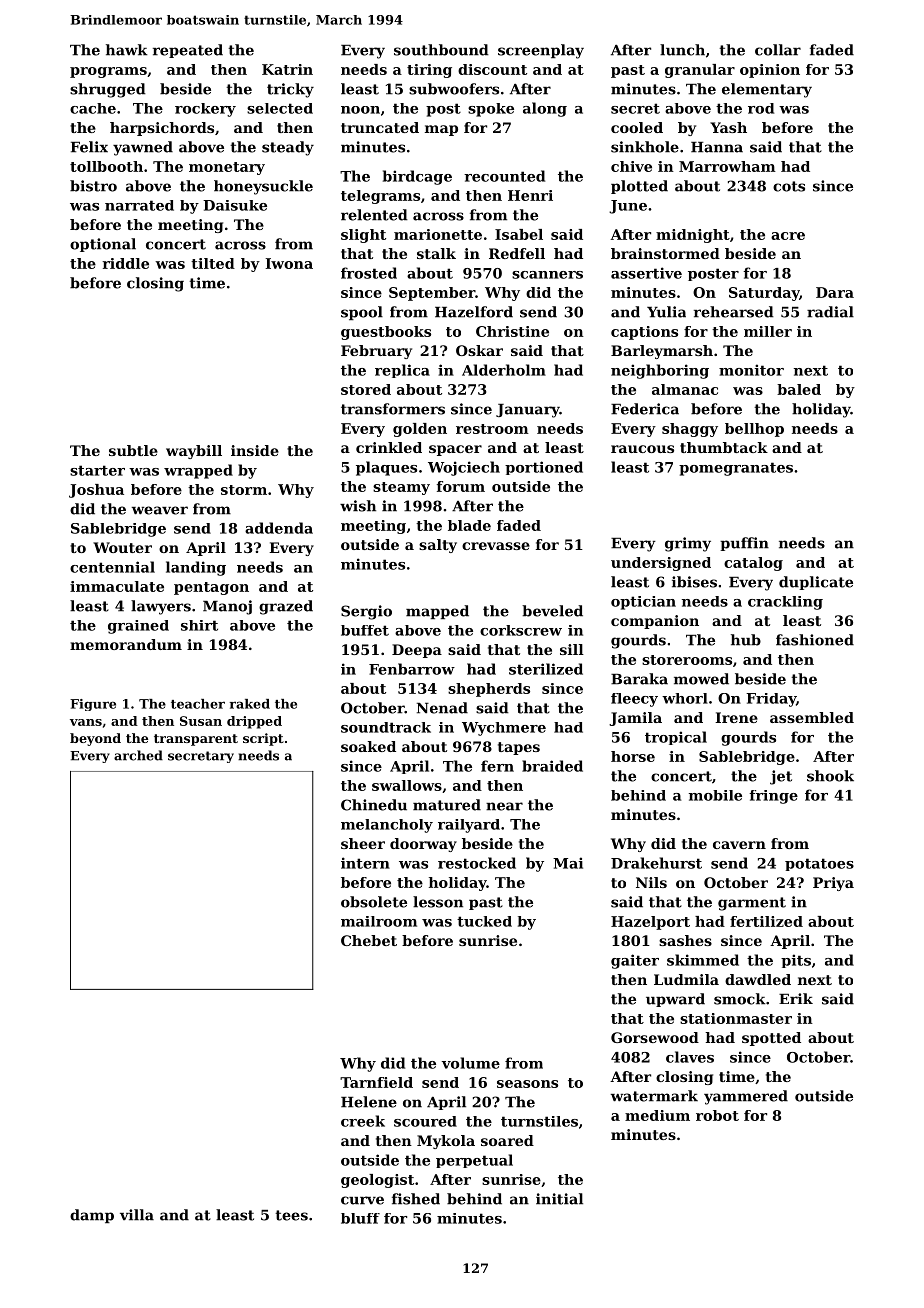 The height and width of the screenshot is (1308, 924). Describe the element at coordinates (635, 961) in the screenshot. I see `gaiter` at that location.
